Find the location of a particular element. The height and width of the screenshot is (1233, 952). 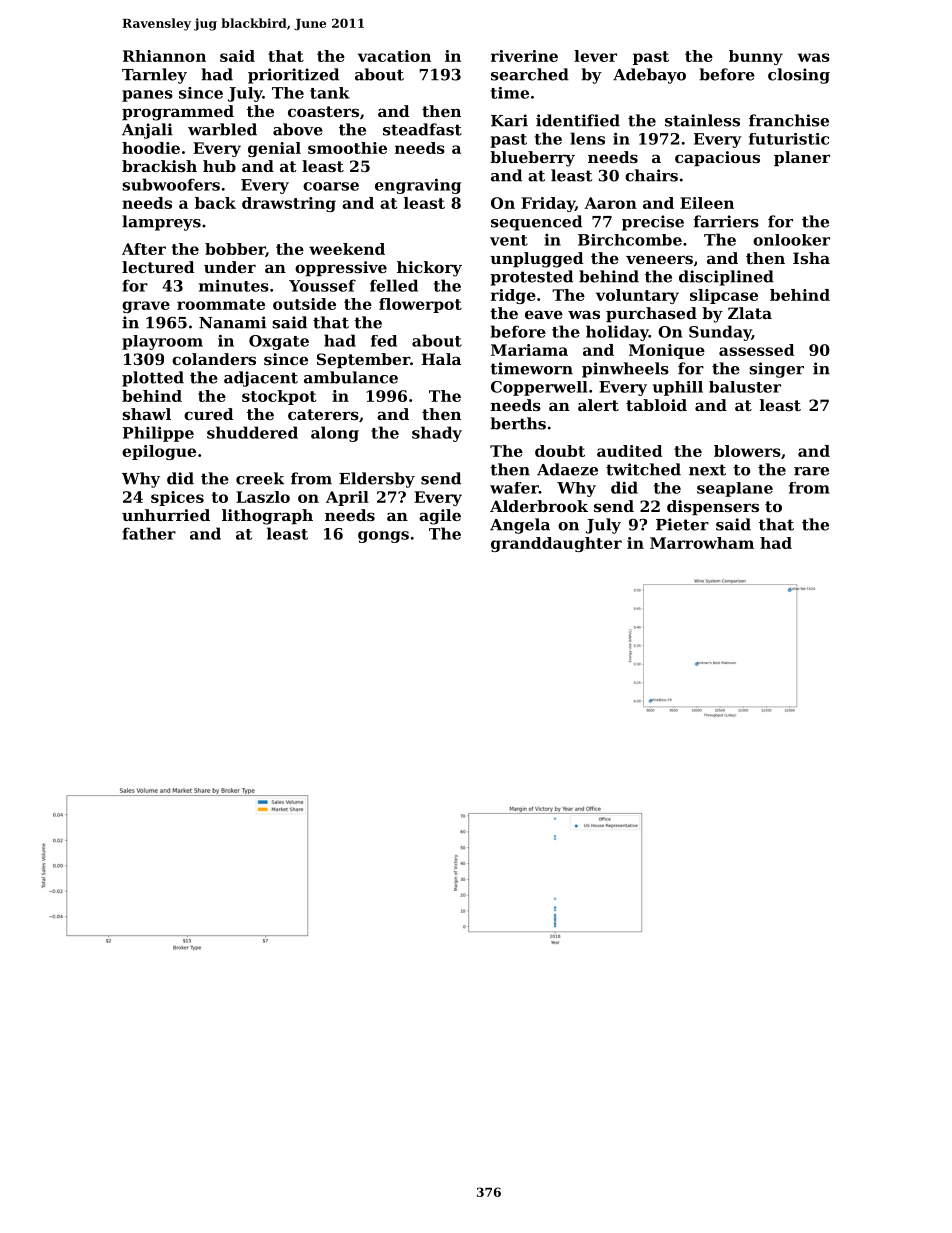

disciplined is located at coordinates (726, 278).
